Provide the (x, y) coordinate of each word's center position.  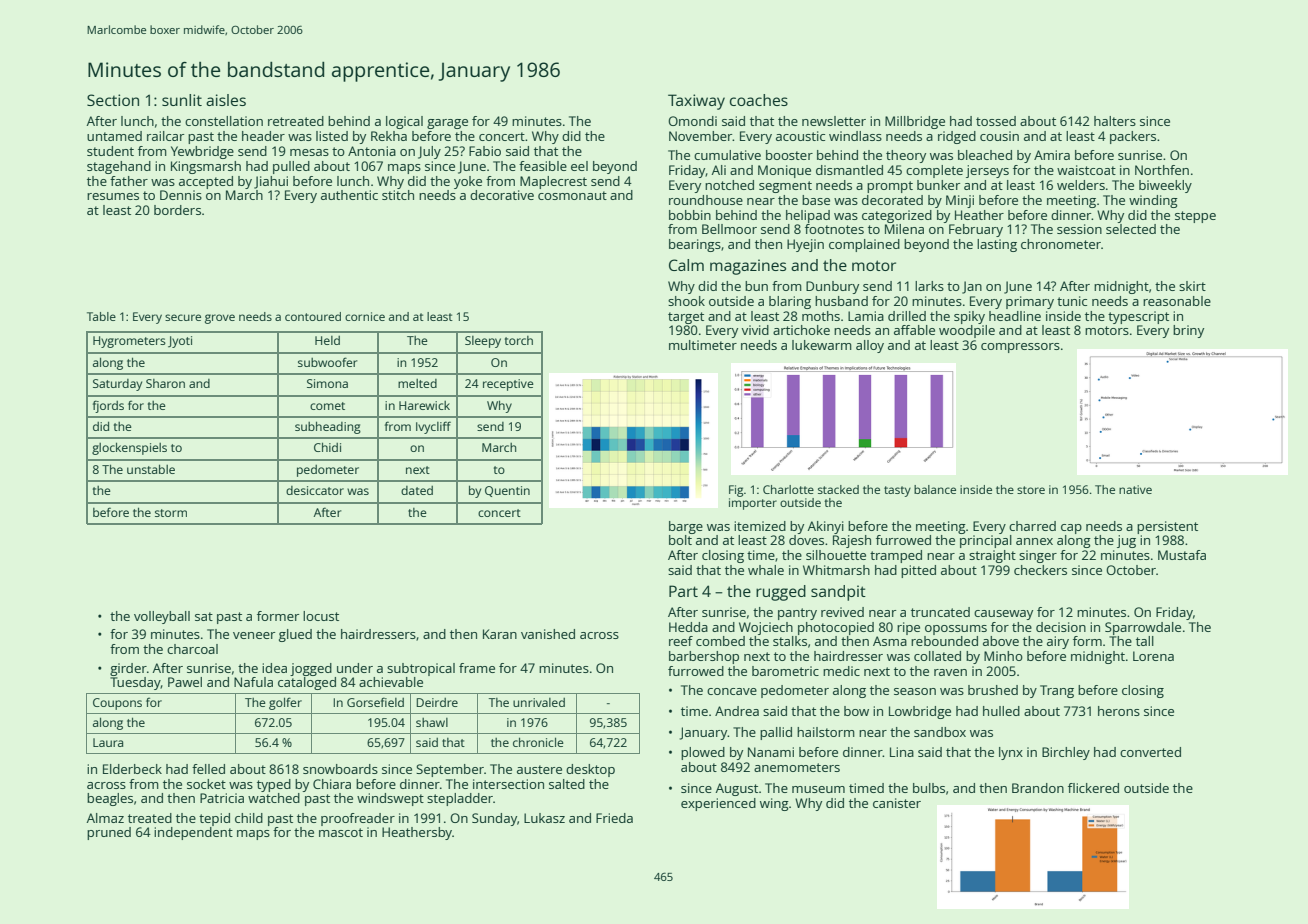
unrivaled (539, 702)
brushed (993, 690)
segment (785, 187)
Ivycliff (433, 427)
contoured (313, 316)
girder (128, 669)
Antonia (372, 151)
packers (1133, 137)
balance (935, 489)
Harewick (424, 405)
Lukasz (544, 818)
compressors (1020, 348)
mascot (341, 832)
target (686, 318)
